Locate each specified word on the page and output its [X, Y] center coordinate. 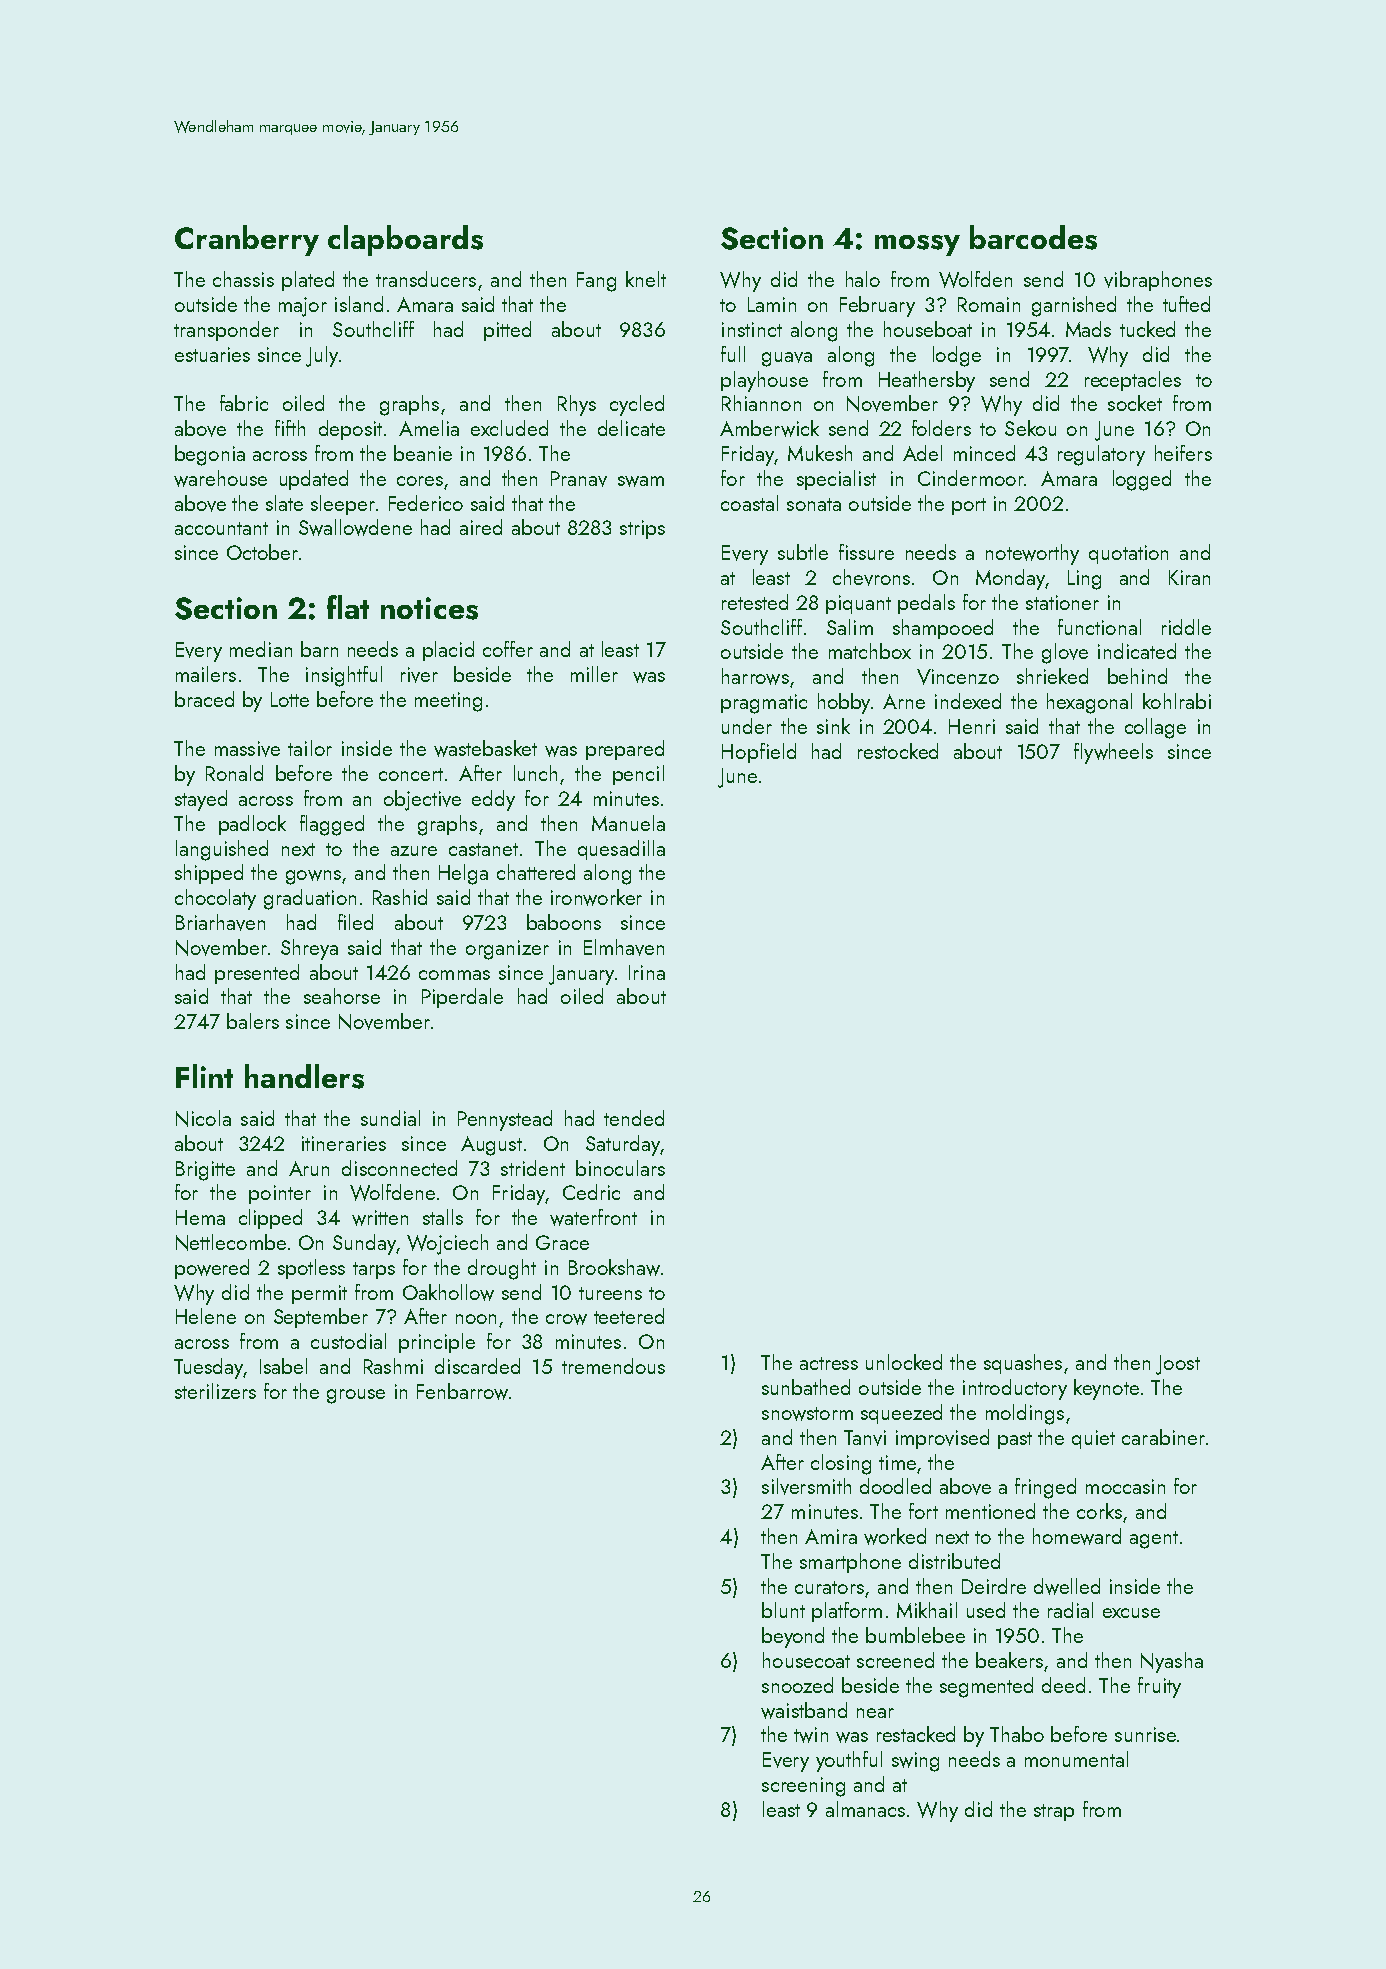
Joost [1178, 1365]
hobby [844, 703]
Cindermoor [971, 478]
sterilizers [215, 1391]
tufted [1186, 304]
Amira [831, 1536]
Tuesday [208, 1368]
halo [863, 279]
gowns [313, 877]
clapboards [405, 240]
